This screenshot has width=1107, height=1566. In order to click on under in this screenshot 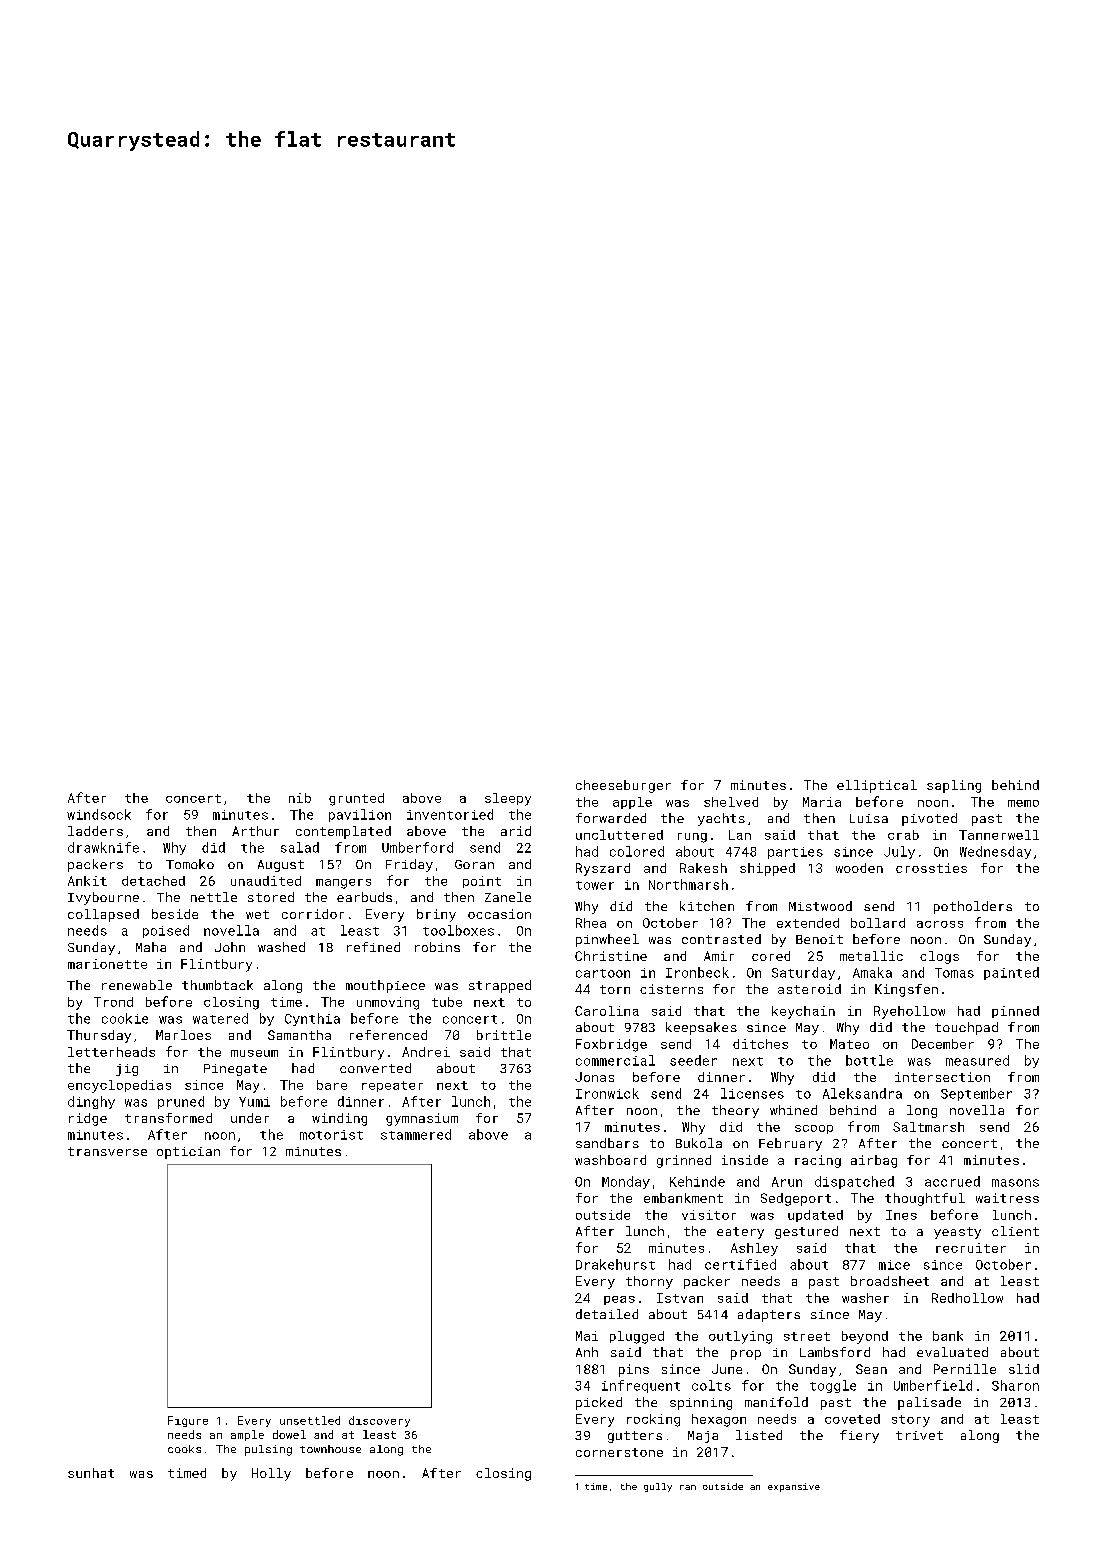, I will do `click(250, 1118)`.
